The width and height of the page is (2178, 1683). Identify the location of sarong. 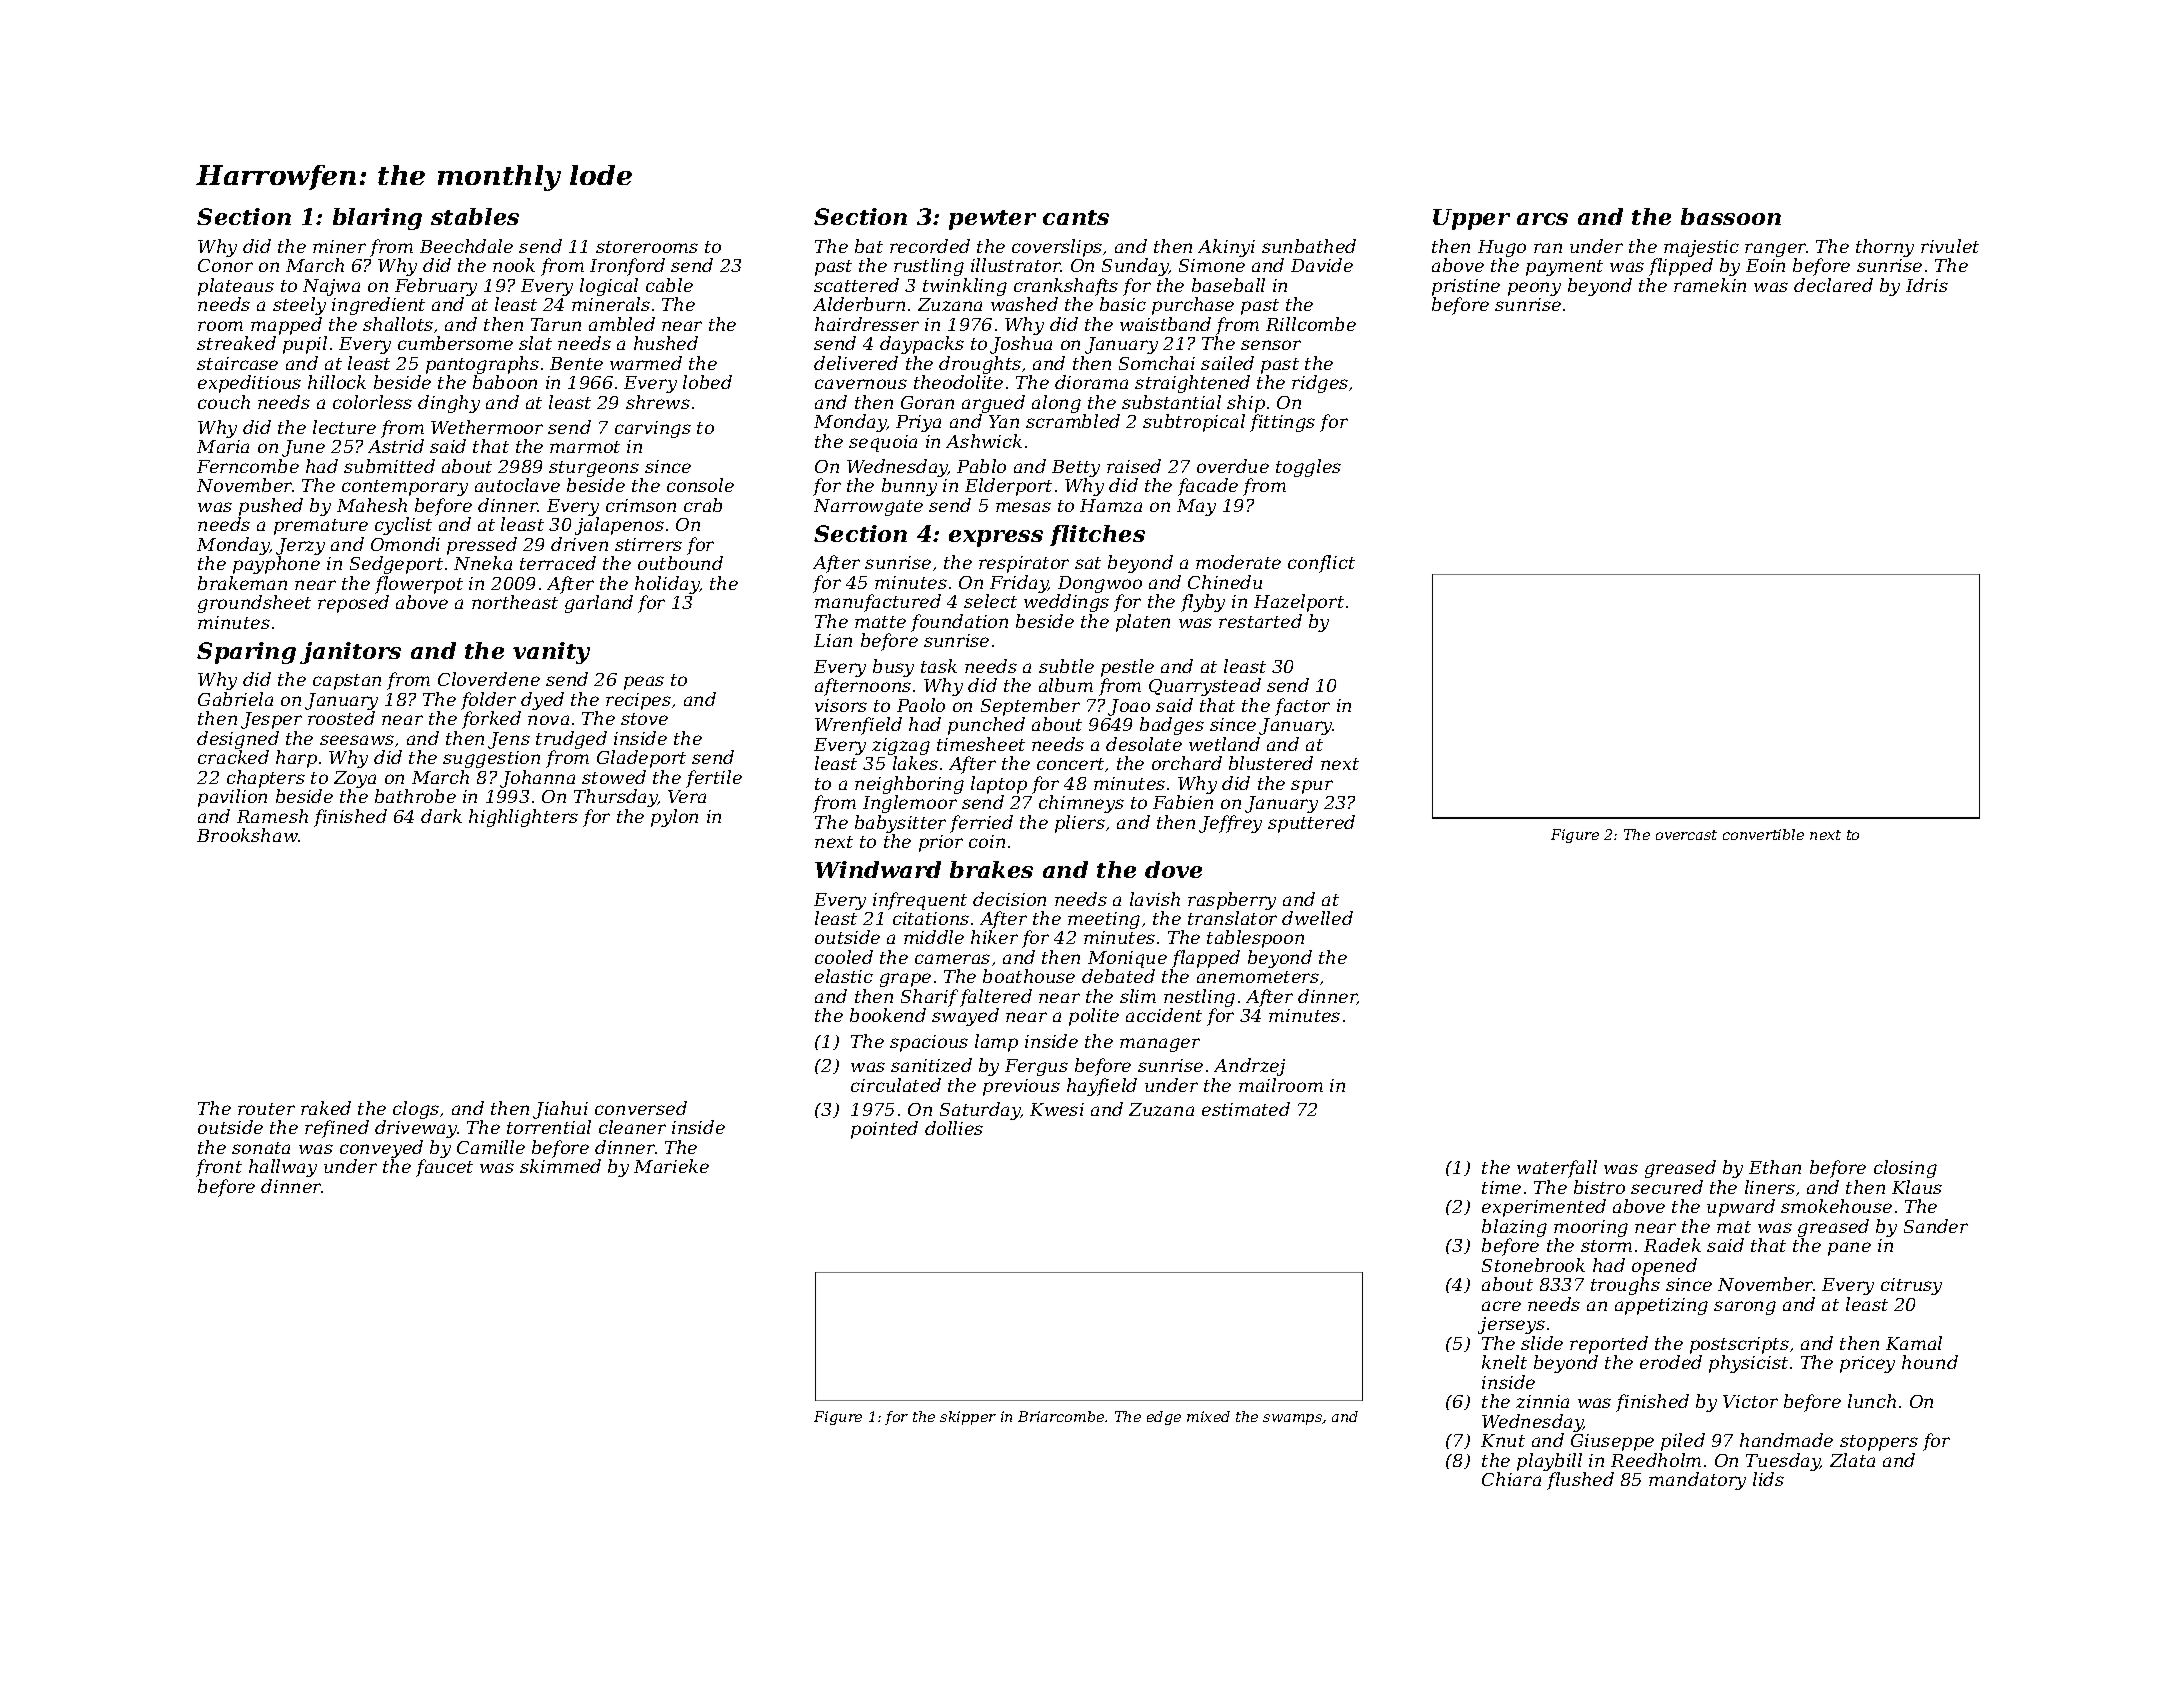
(1745, 1308).
